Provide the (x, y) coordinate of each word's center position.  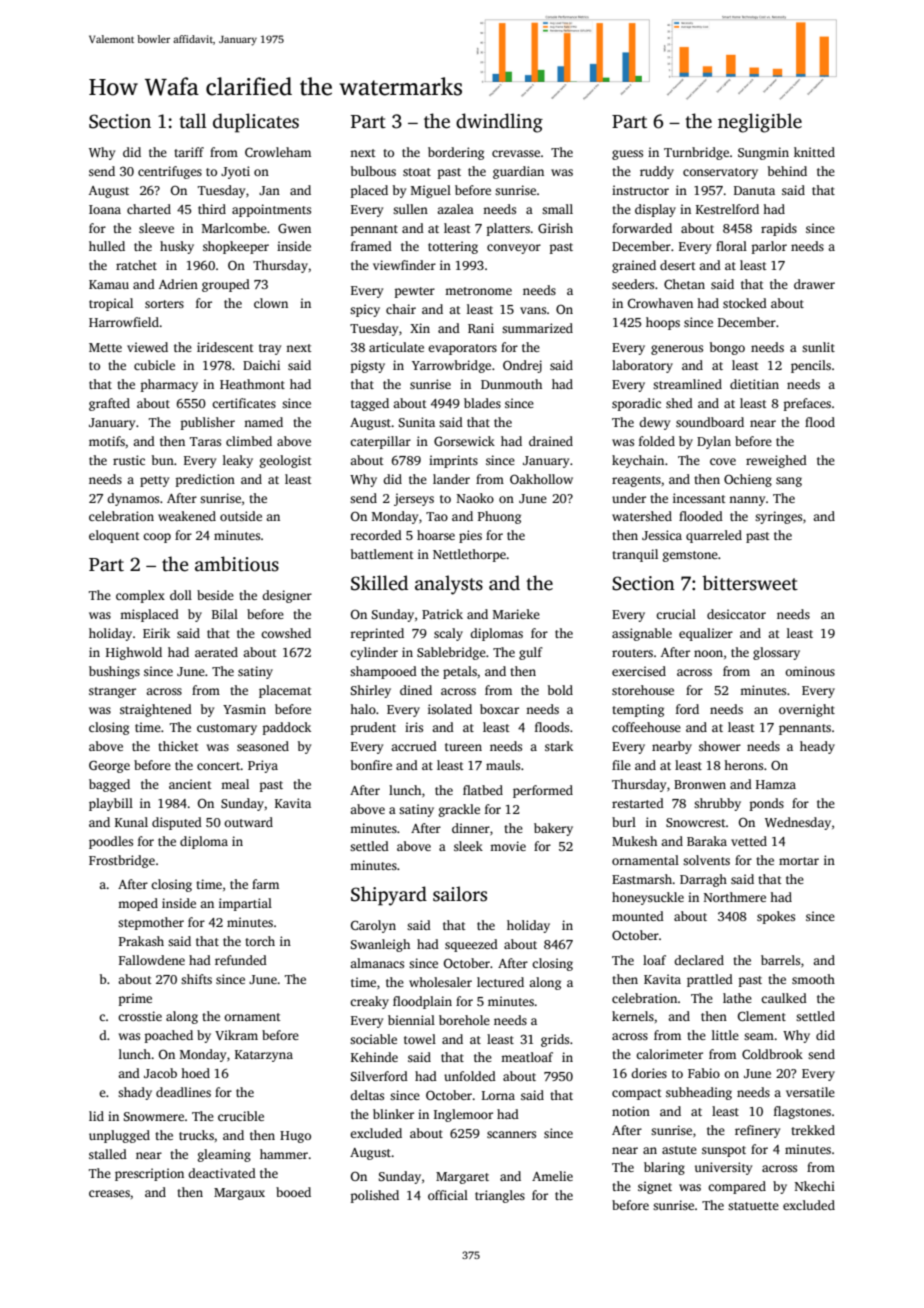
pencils (811, 366)
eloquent (114, 536)
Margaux (239, 1194)
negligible (760, 123)
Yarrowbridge (451, 366)
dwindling (499, 123)
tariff (189, 152)
